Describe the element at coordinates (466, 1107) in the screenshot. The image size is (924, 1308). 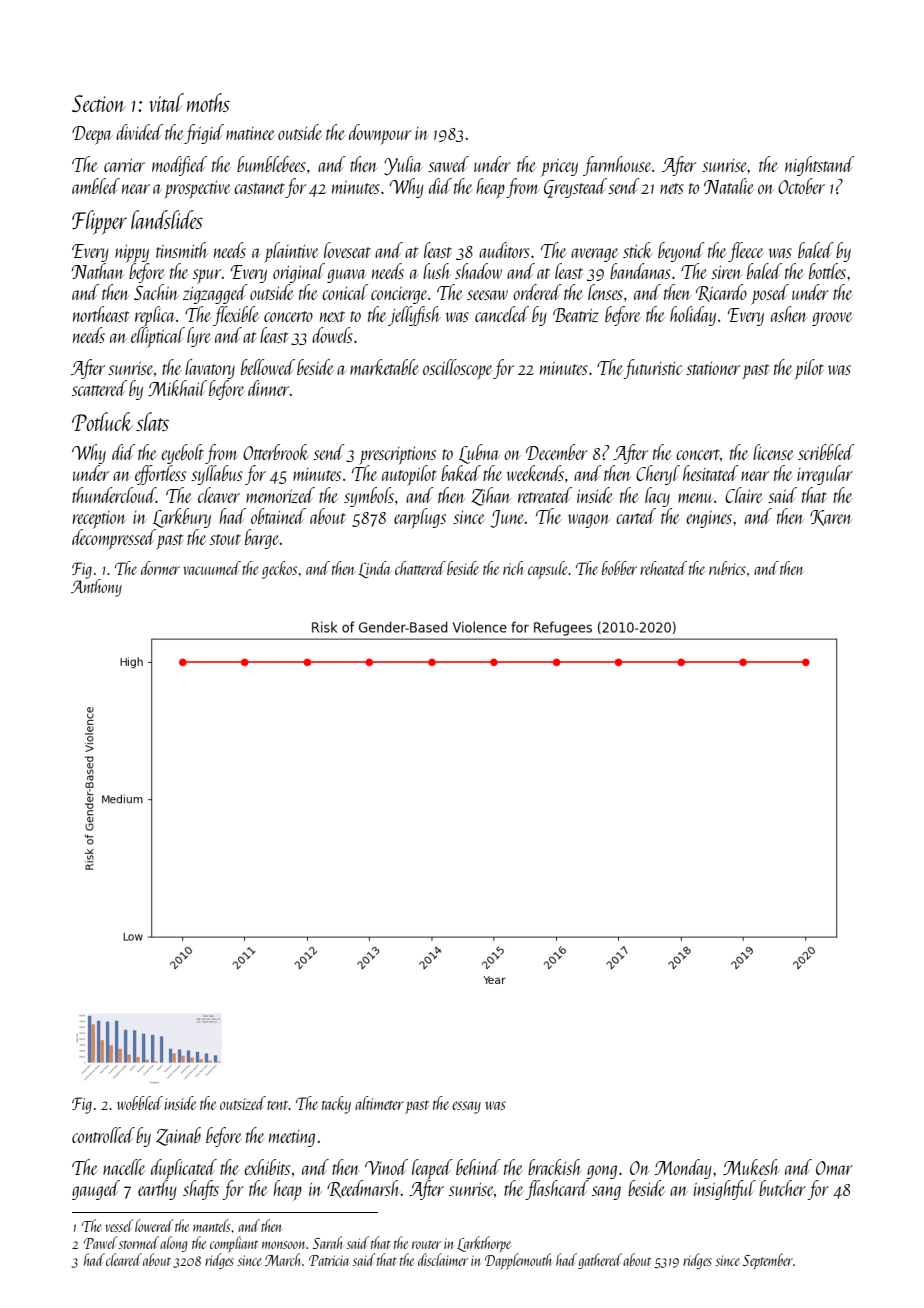
I see `essay` at that location.
